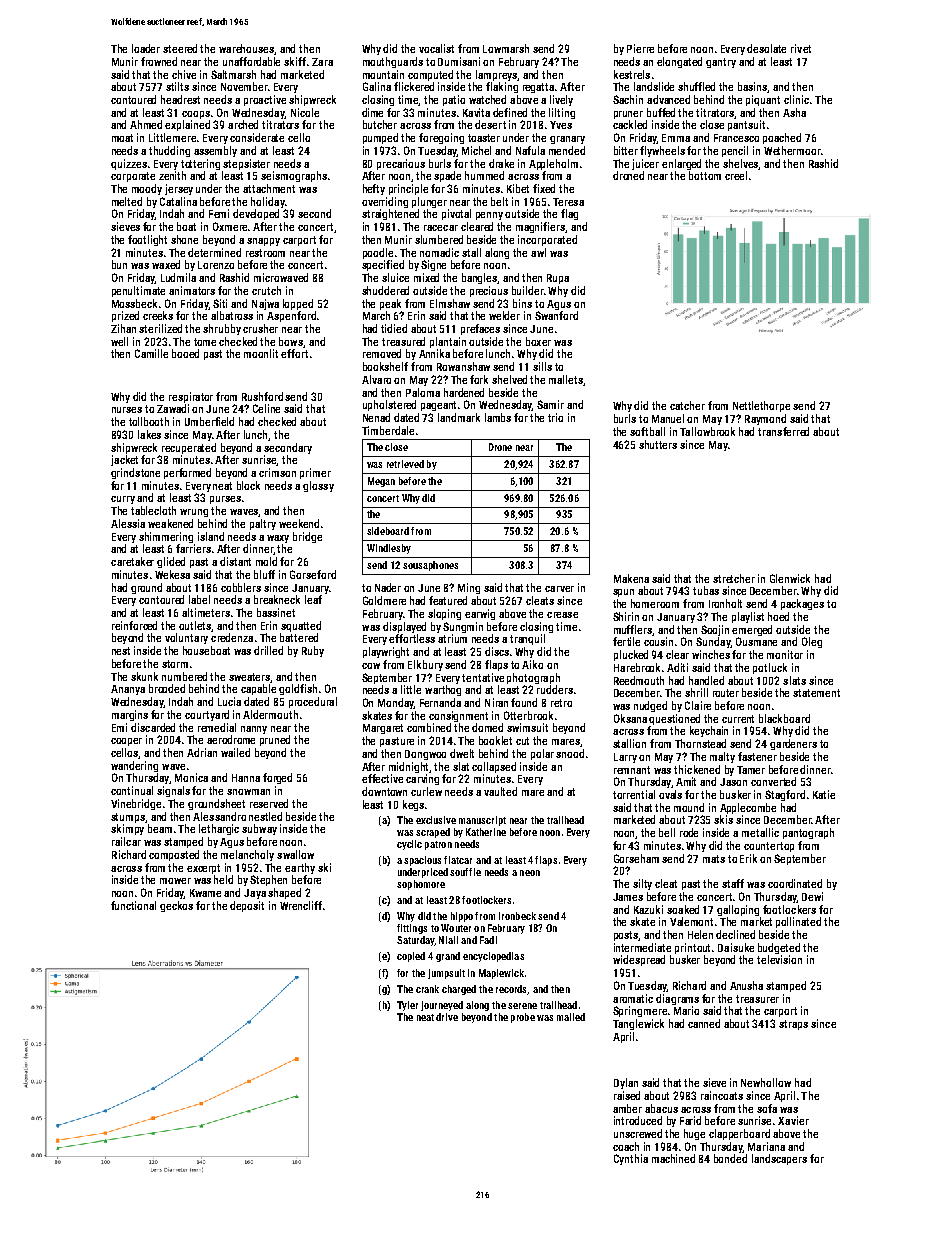 The image size is (952, 1233). What do you see at coordinates (440, 702) in the page?
I see `Fernanda` at bounding box center [440, 702].
